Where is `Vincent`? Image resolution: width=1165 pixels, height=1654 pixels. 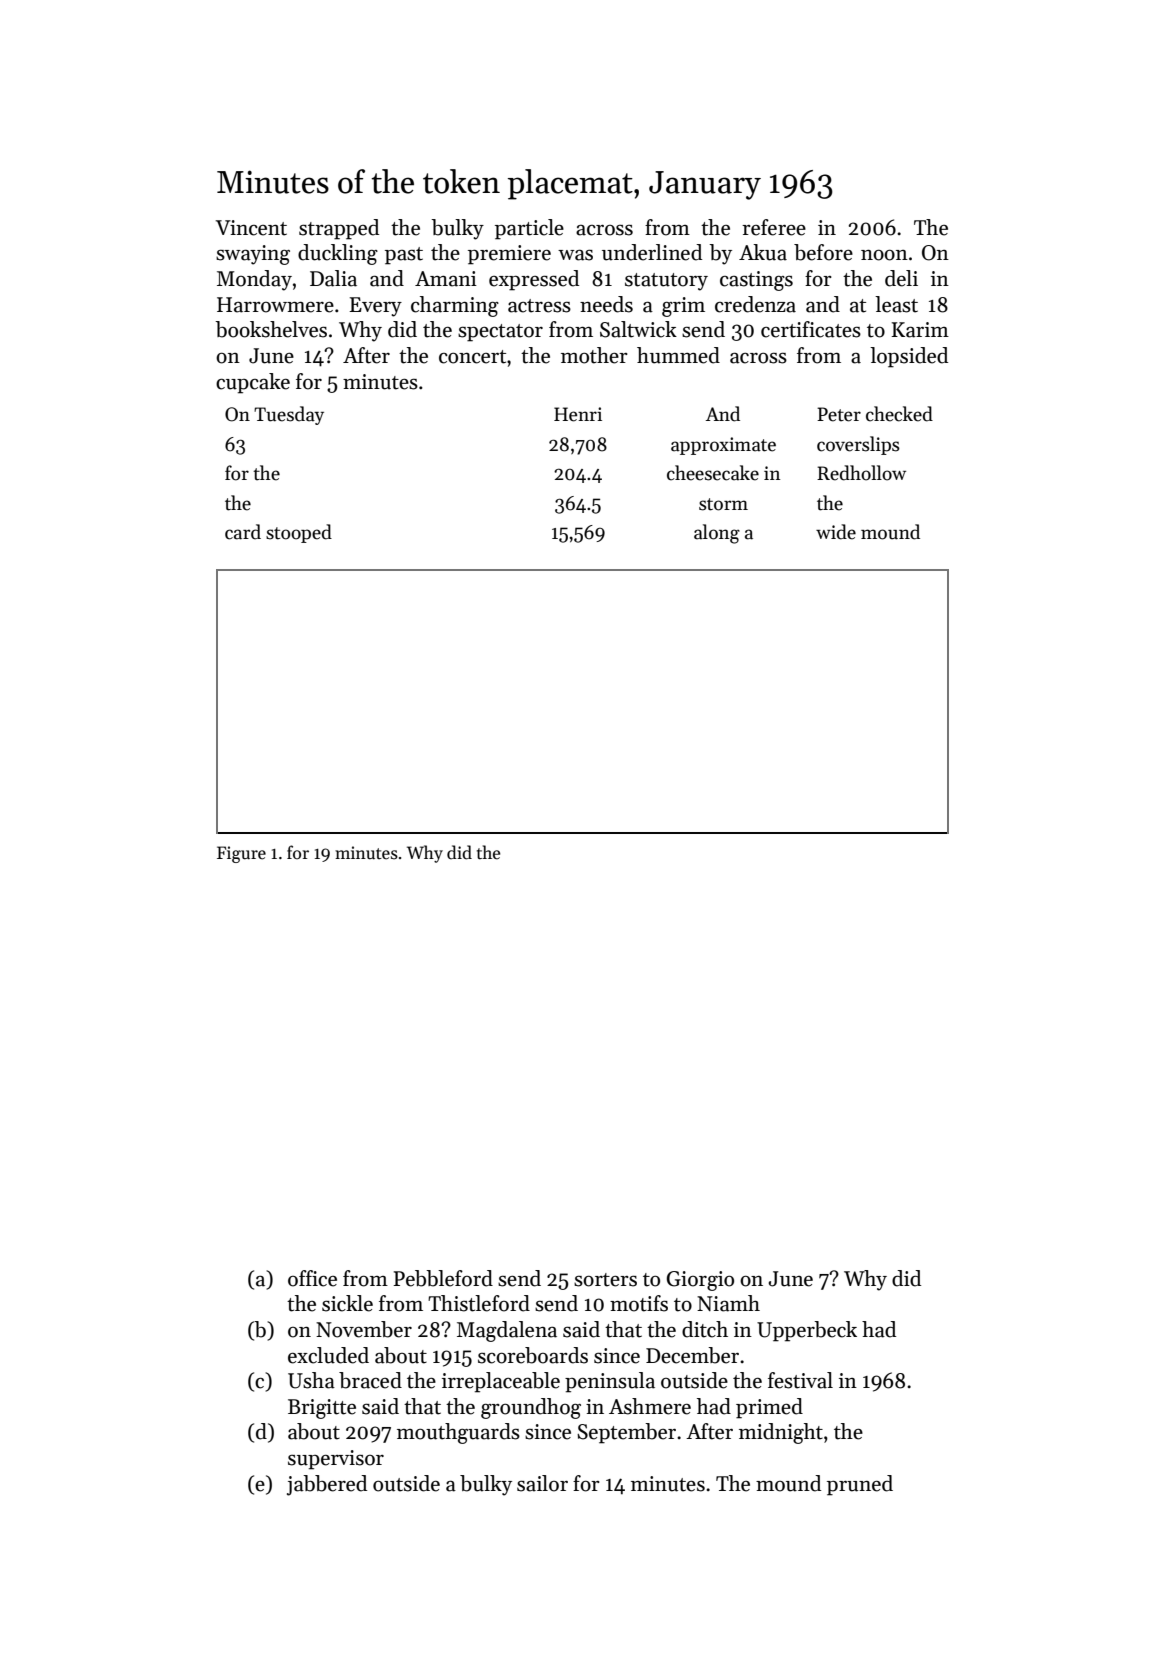
Vincent is located at coordinates (251, 228).
